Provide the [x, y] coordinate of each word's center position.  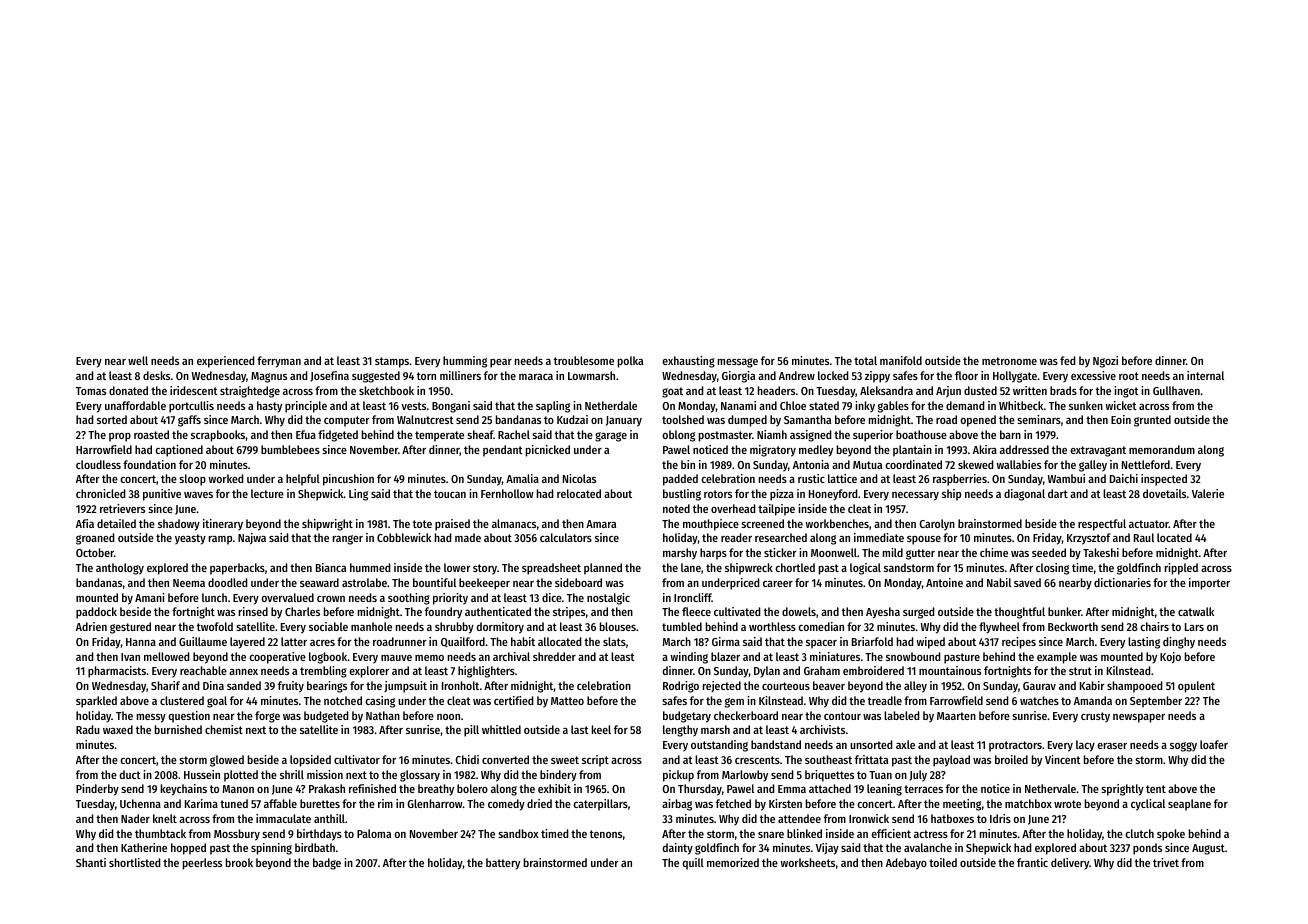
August [1208, 849]
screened [762, 523]
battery [503, 864]
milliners [460, 375]
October [95, 552]
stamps [392, 362]
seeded [1049, 552]
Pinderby [97, 790]
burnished [178, 729]
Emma [792, 789]
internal [1205, 375]
